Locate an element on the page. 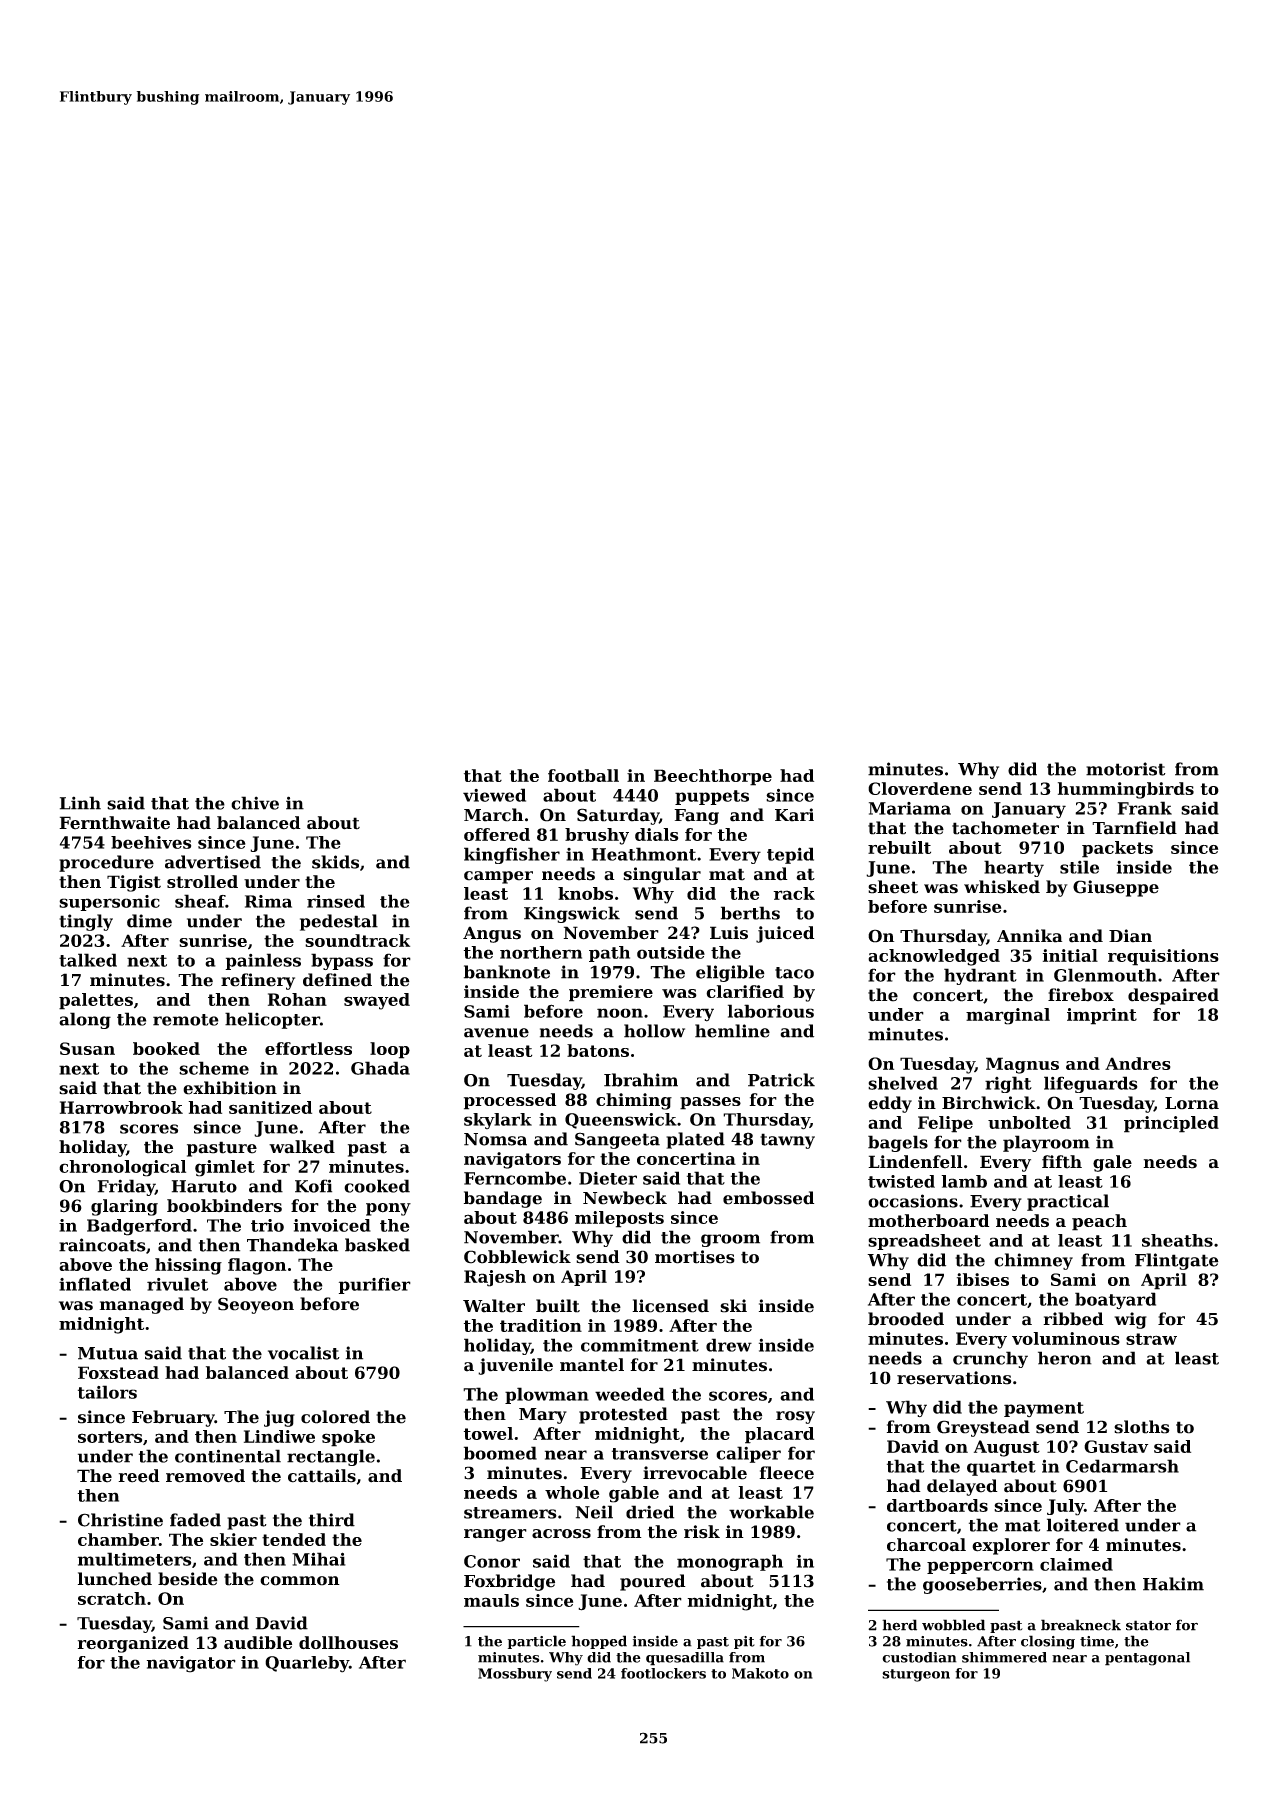  shelved is located at coordinates (903, 1083).
